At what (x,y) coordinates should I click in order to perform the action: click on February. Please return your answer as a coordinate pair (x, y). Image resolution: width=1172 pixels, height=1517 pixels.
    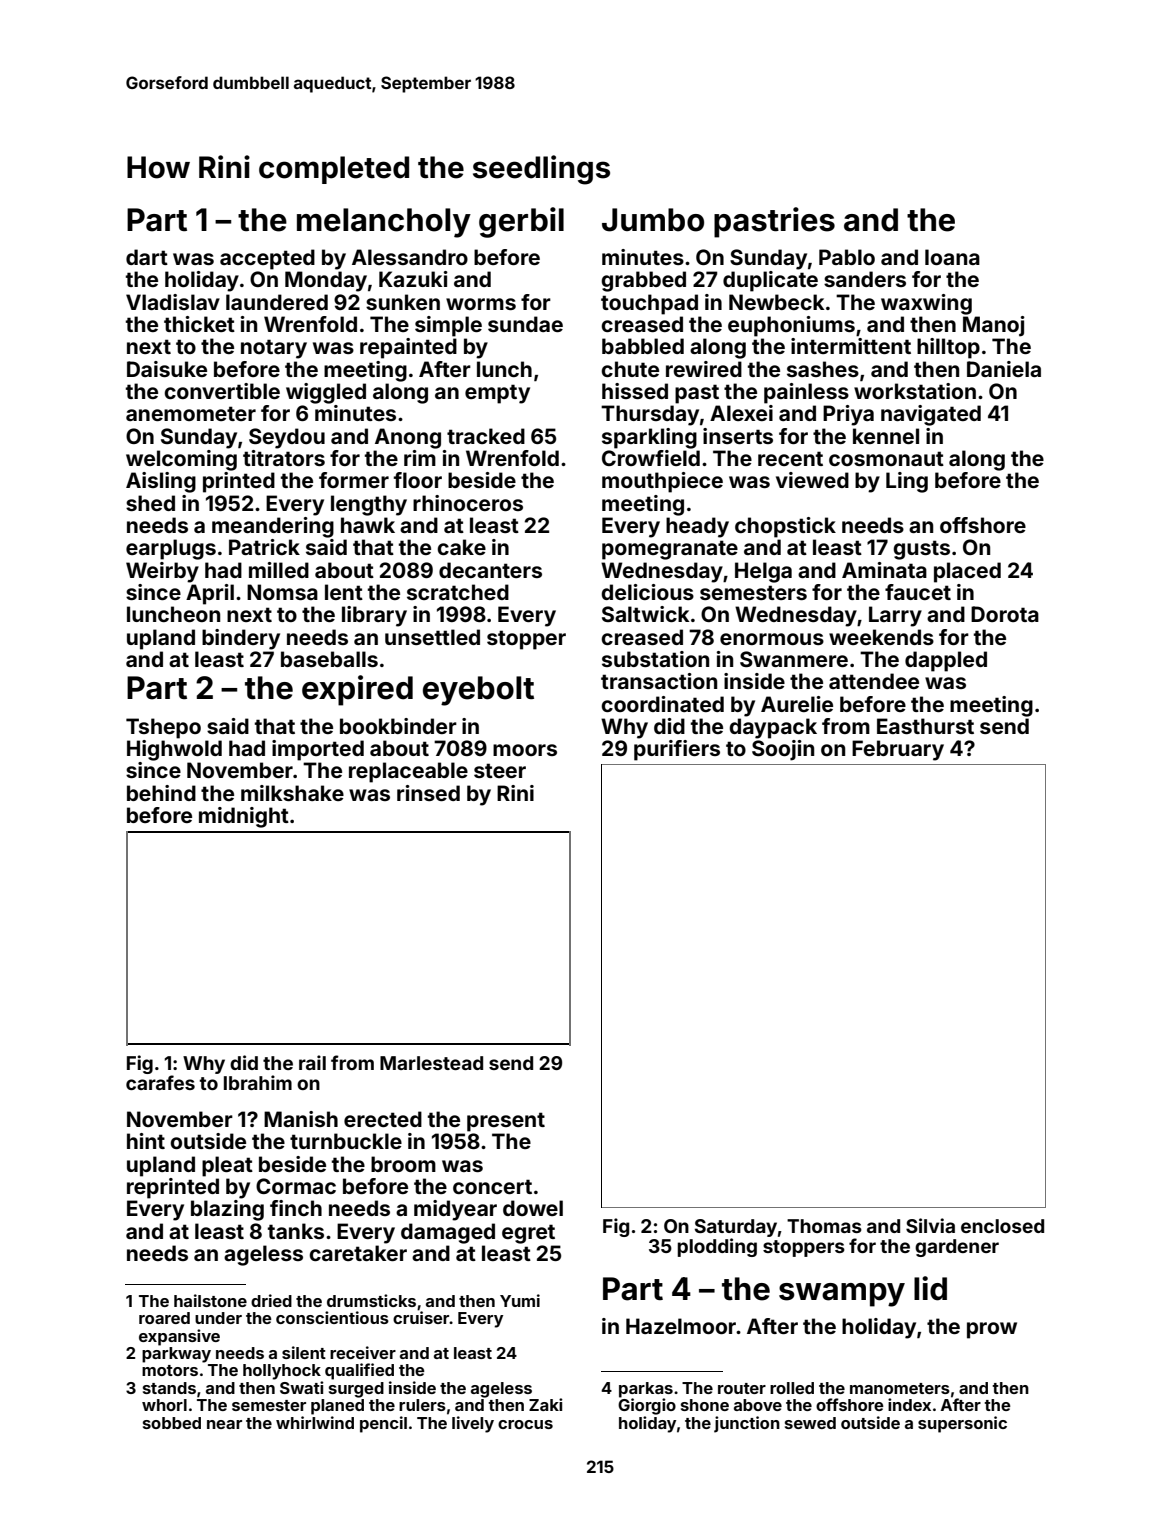
    Looking at the image, I should click on (898, 750).
